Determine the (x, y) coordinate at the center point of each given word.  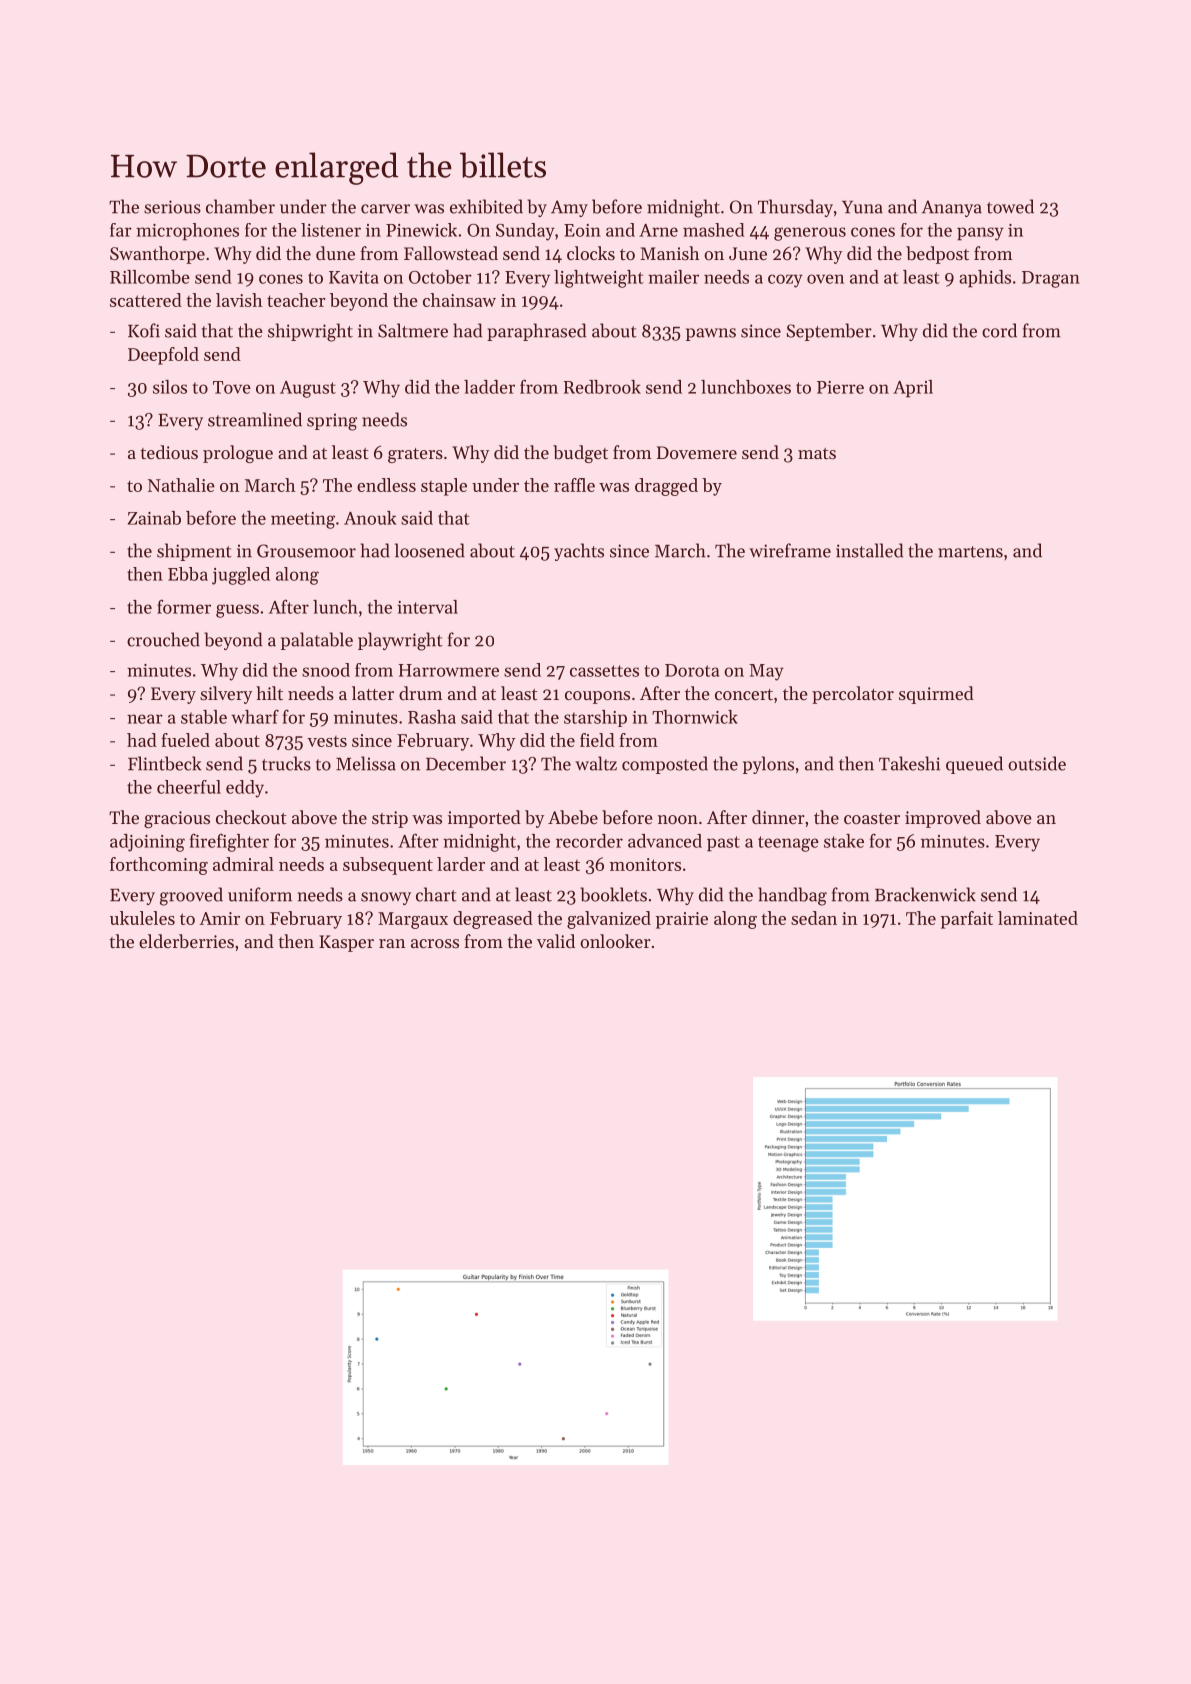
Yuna (862, 207)
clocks (591, 253)
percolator (853, 695)
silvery (226, 695)
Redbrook (602, 387)
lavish (239, 300)
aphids (985, 279)
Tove (232, 387)
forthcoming (159, 866)
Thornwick (695, 717)
